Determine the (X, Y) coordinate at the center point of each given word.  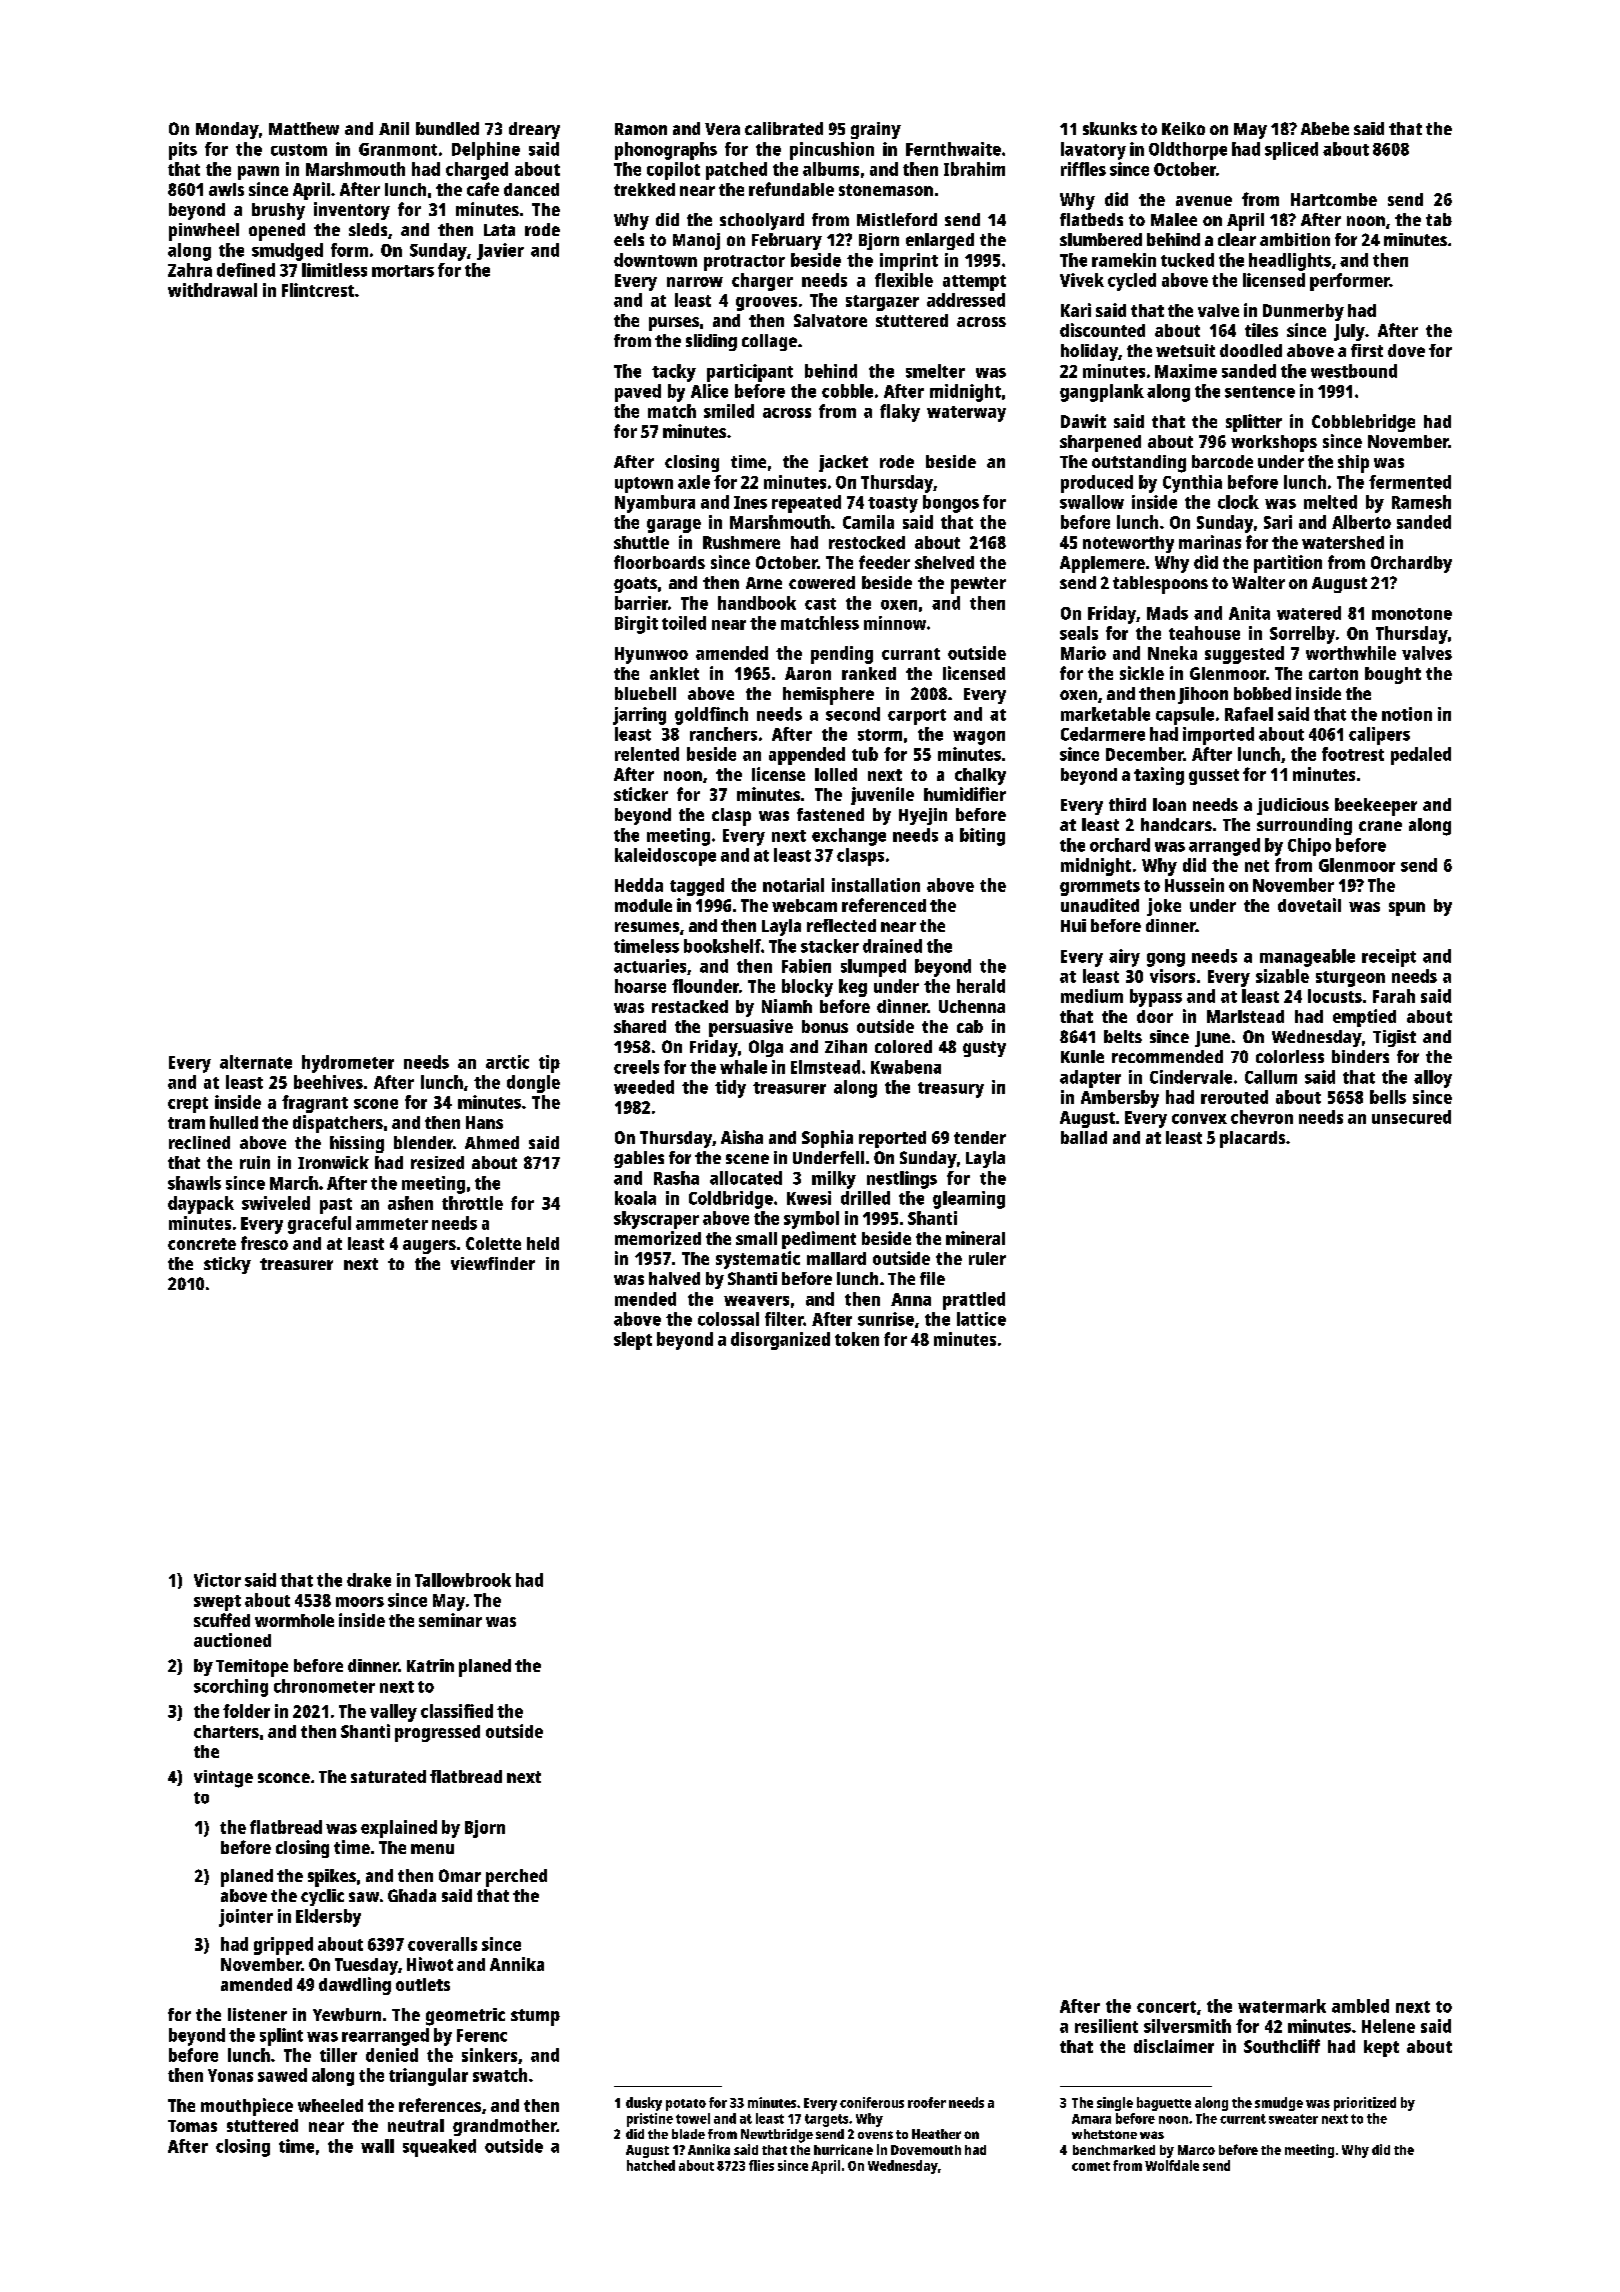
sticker (641, 794)
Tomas (192, 2126)
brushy (278, 211)
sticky (227, 1265)
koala (635, 1198)
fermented (1410, 482)
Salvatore (830, 320)
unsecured (1411, 1117)
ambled (1360, 2006)
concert (1166, 2007)
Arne (764, 583)
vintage (223, 1779)
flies (761, 2165)
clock (1238, 502)
